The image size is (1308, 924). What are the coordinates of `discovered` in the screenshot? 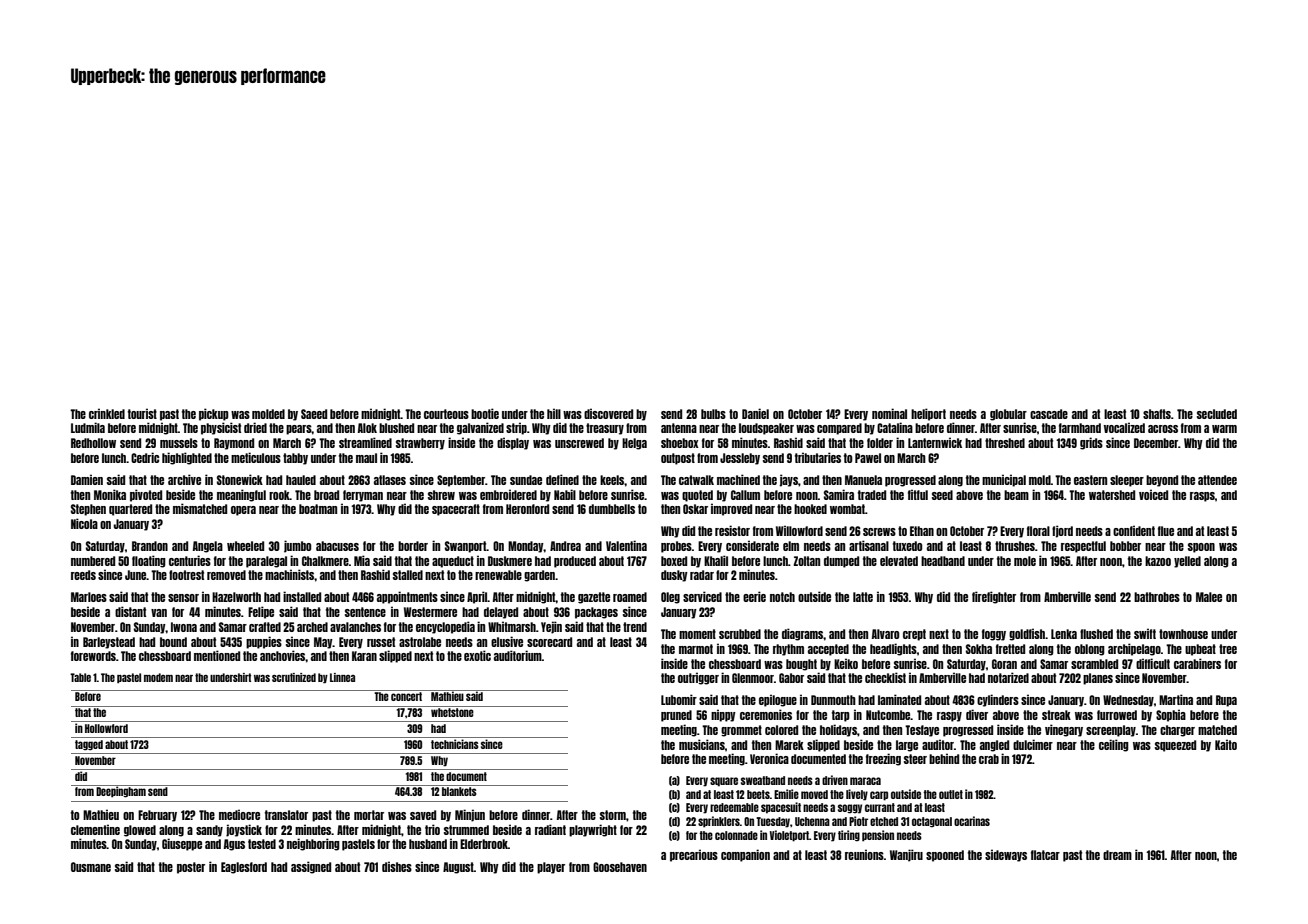 It's located at (608, 413).
